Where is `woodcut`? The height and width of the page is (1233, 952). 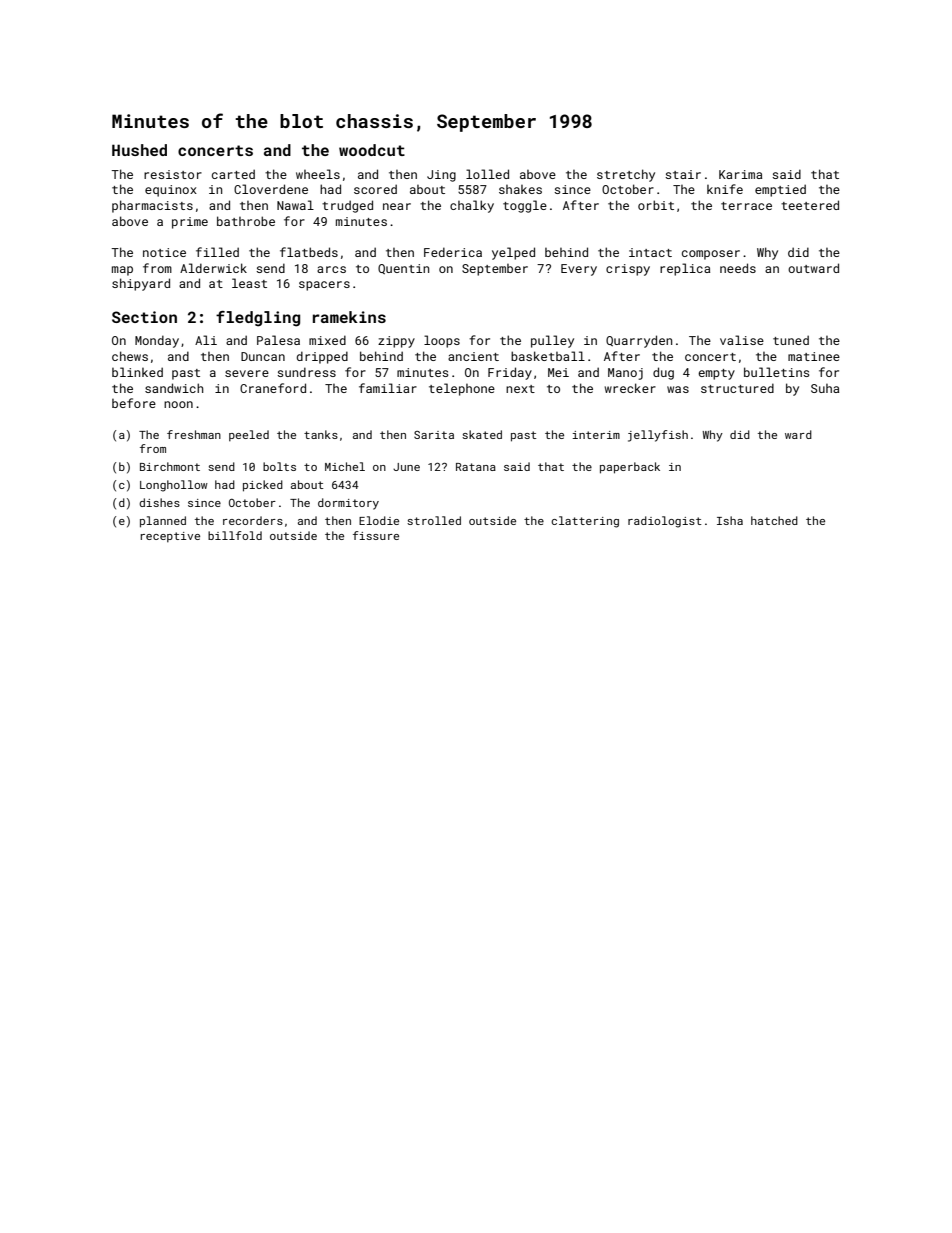 woodcut is located at coordinates (372, 150).
